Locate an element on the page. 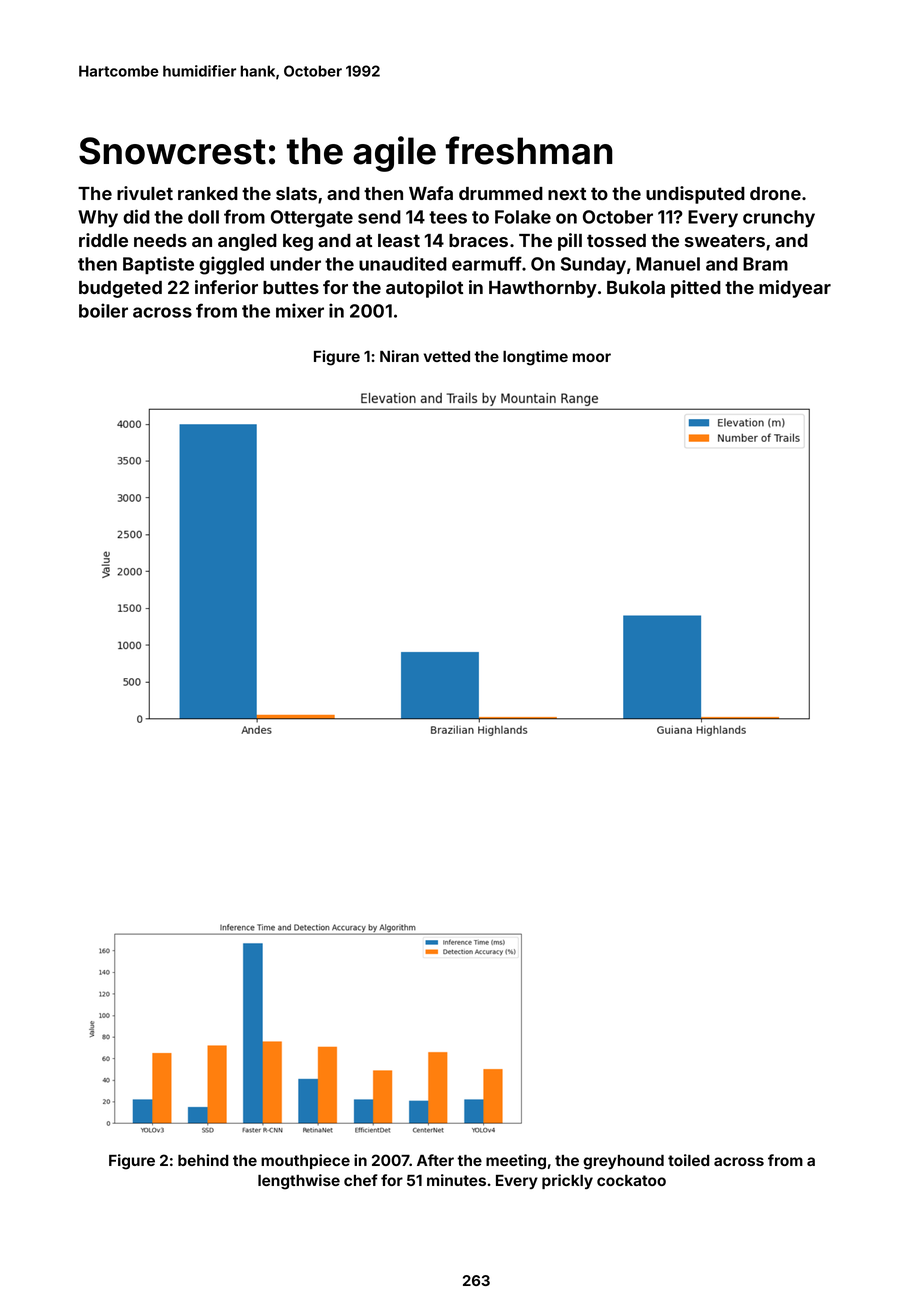 This document has height=1314, width=924. mixer is located at coordinates (300, 310).
